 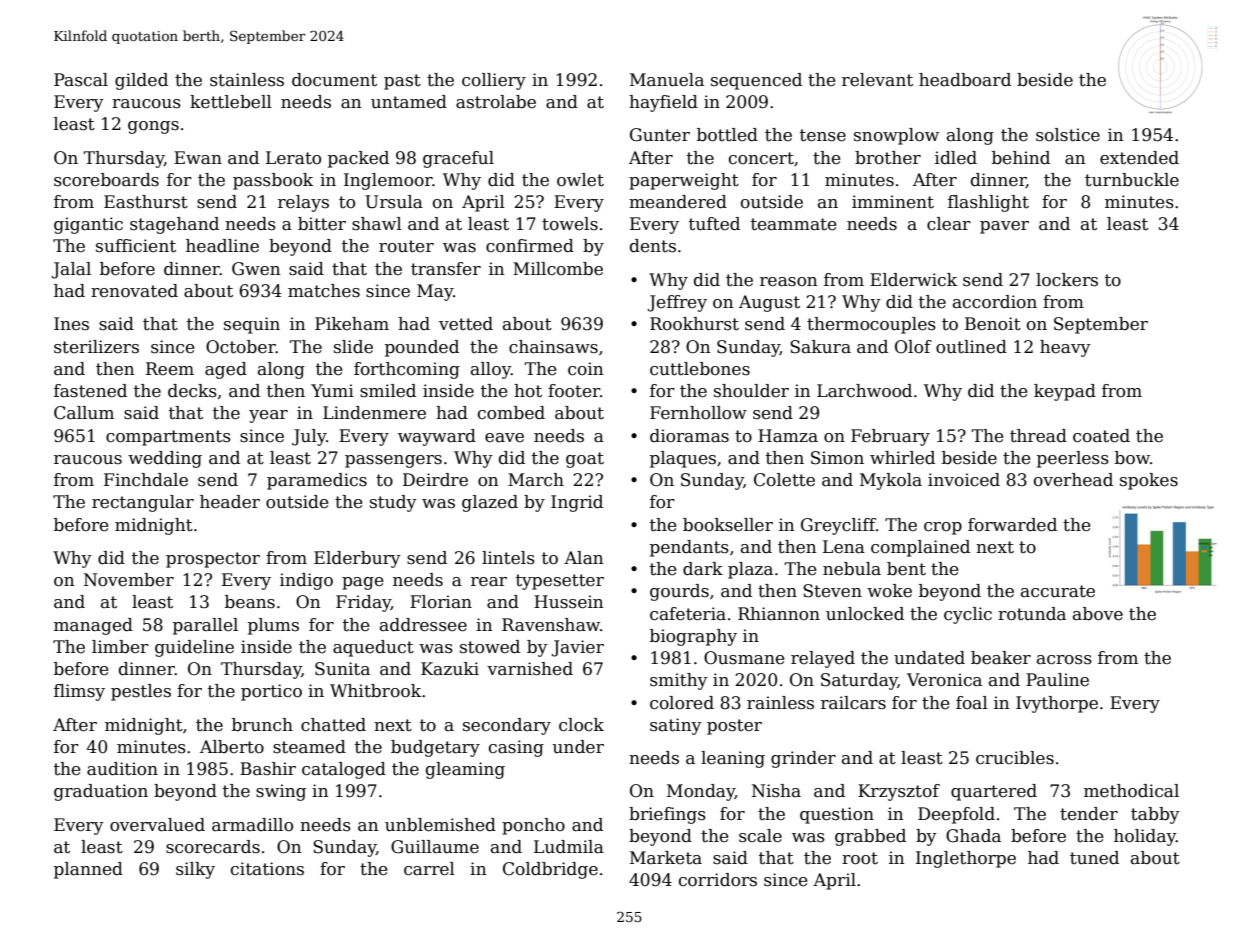 What do you see at coordinates (106, 180) in the document?
I see `scoreboards` at bounding box center [106, 180].
